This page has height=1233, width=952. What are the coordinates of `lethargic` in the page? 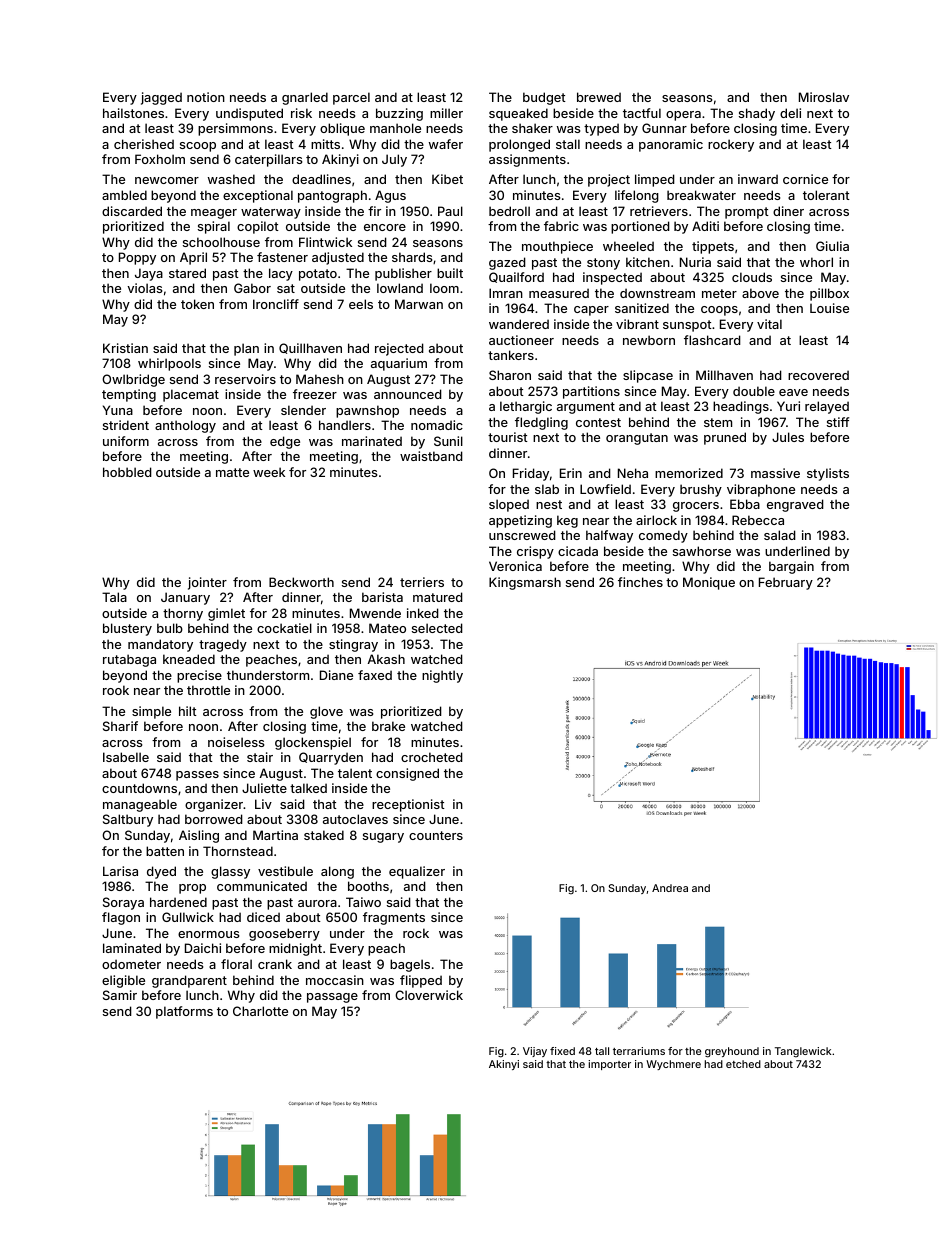 It's located at (526, 407).
